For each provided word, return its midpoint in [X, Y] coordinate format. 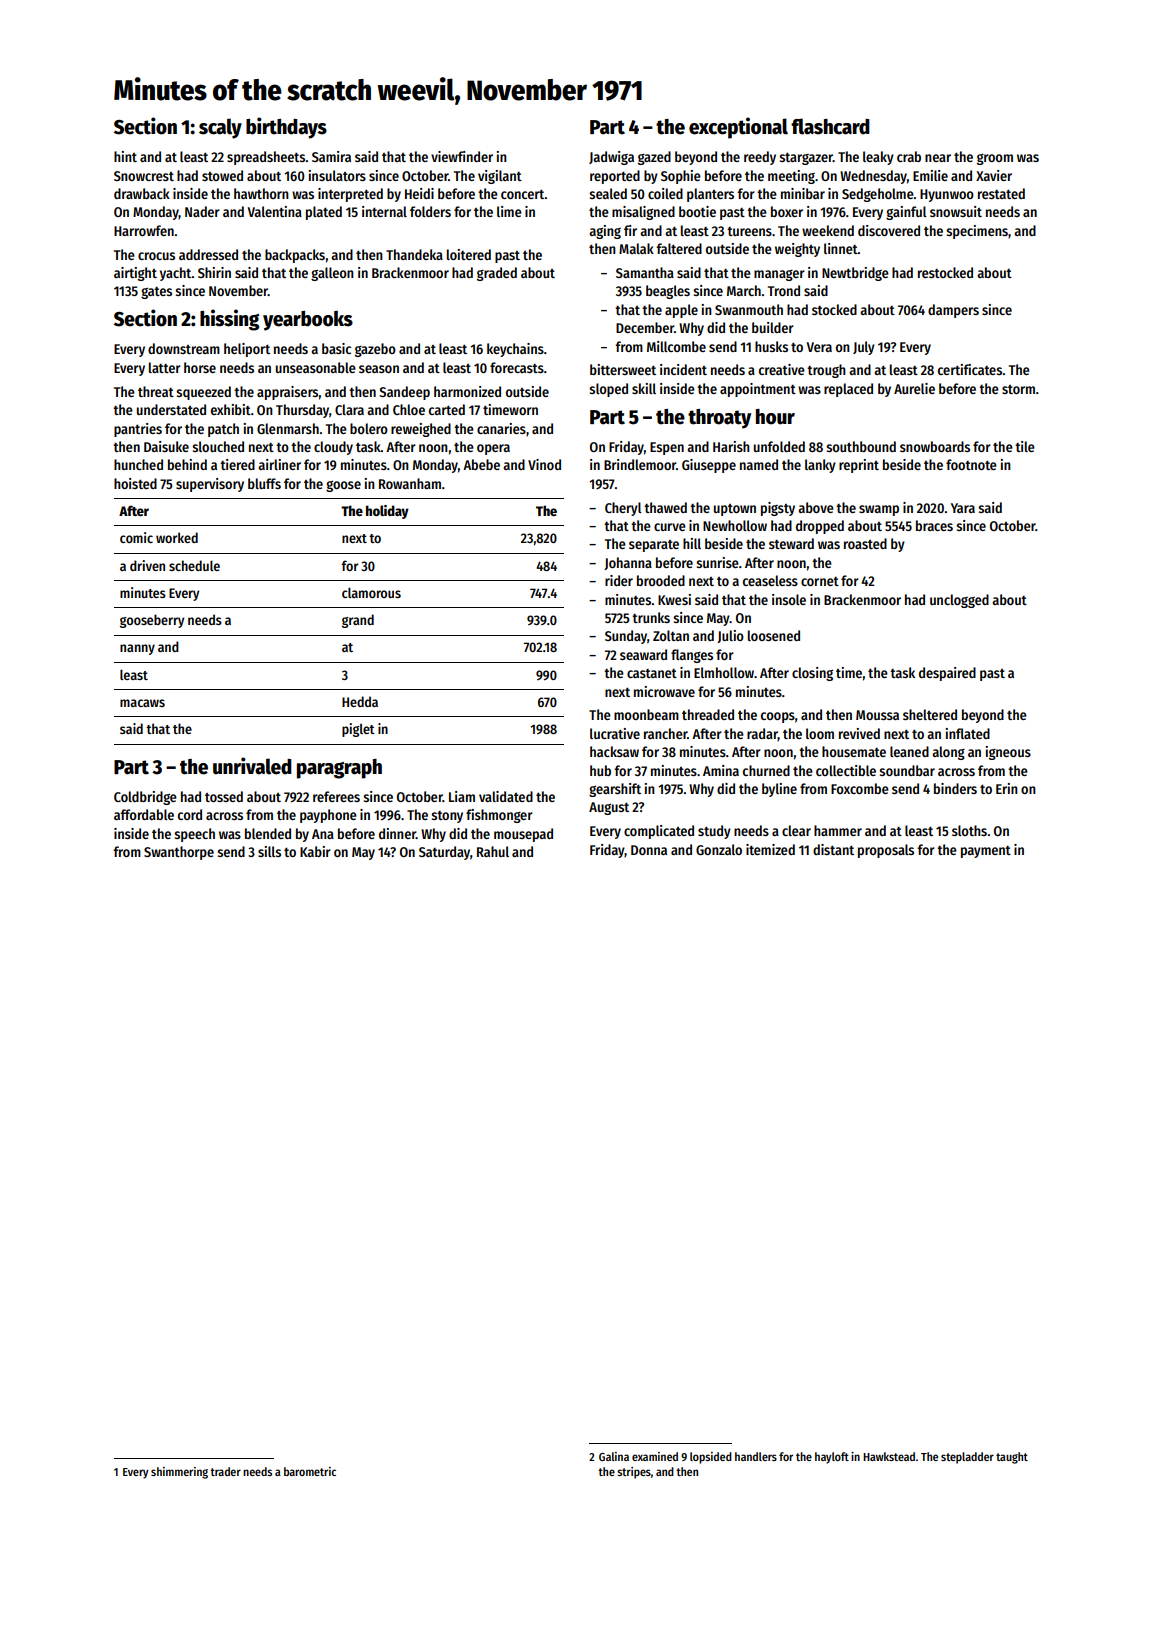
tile [1025, 446]
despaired [947, 674]
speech [194, 835]
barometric [310, 1471]
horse [200, 367]
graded [497, 274]
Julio [730, 636]
